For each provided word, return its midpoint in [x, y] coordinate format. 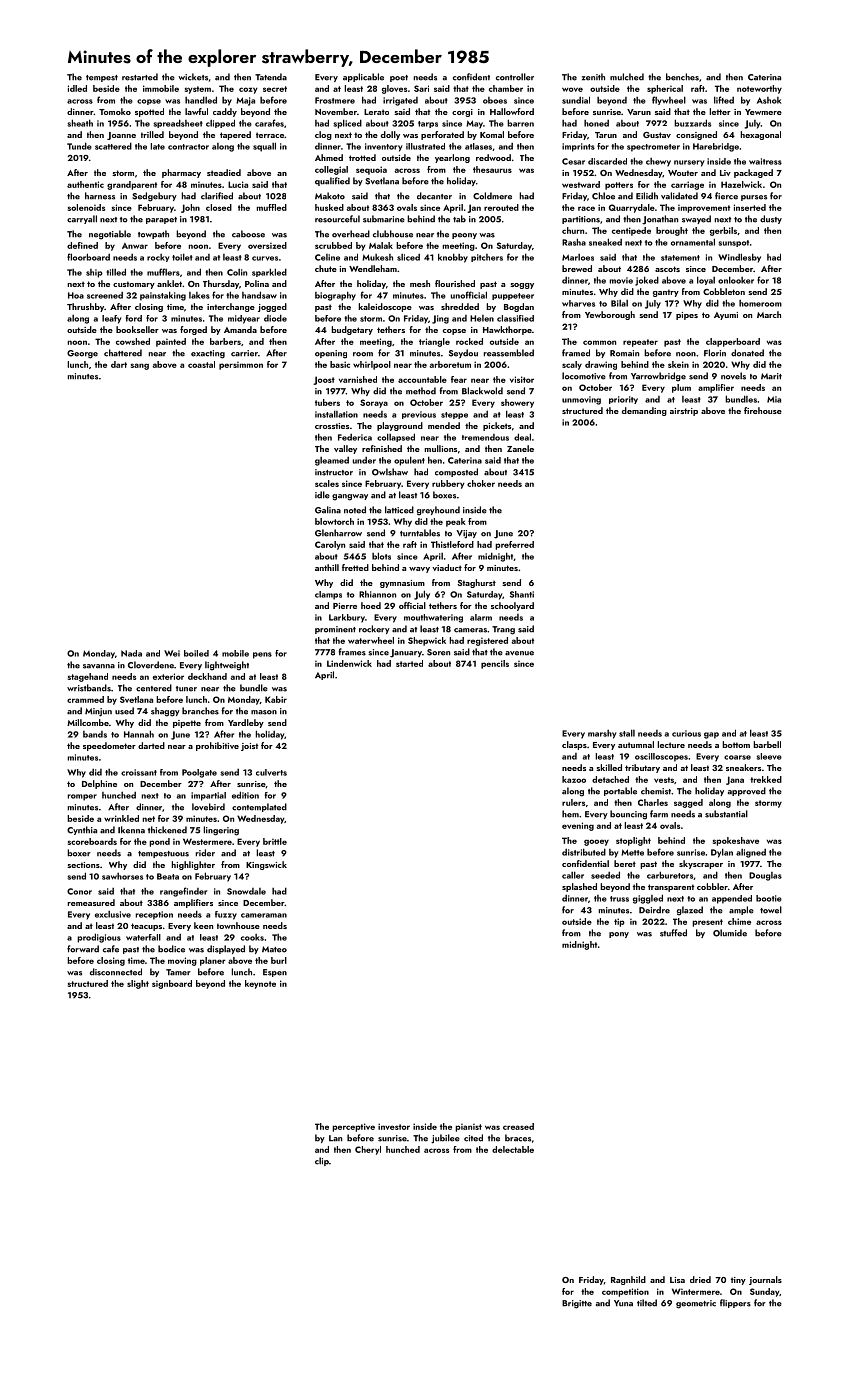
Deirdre [654, 910]
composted [456, 472]
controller [515, 77]
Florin [715, 353]
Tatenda [271, 77]
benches [682, 77]
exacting [208, 354]
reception [154, 915]
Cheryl [368, 1150]
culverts [271, 772]
